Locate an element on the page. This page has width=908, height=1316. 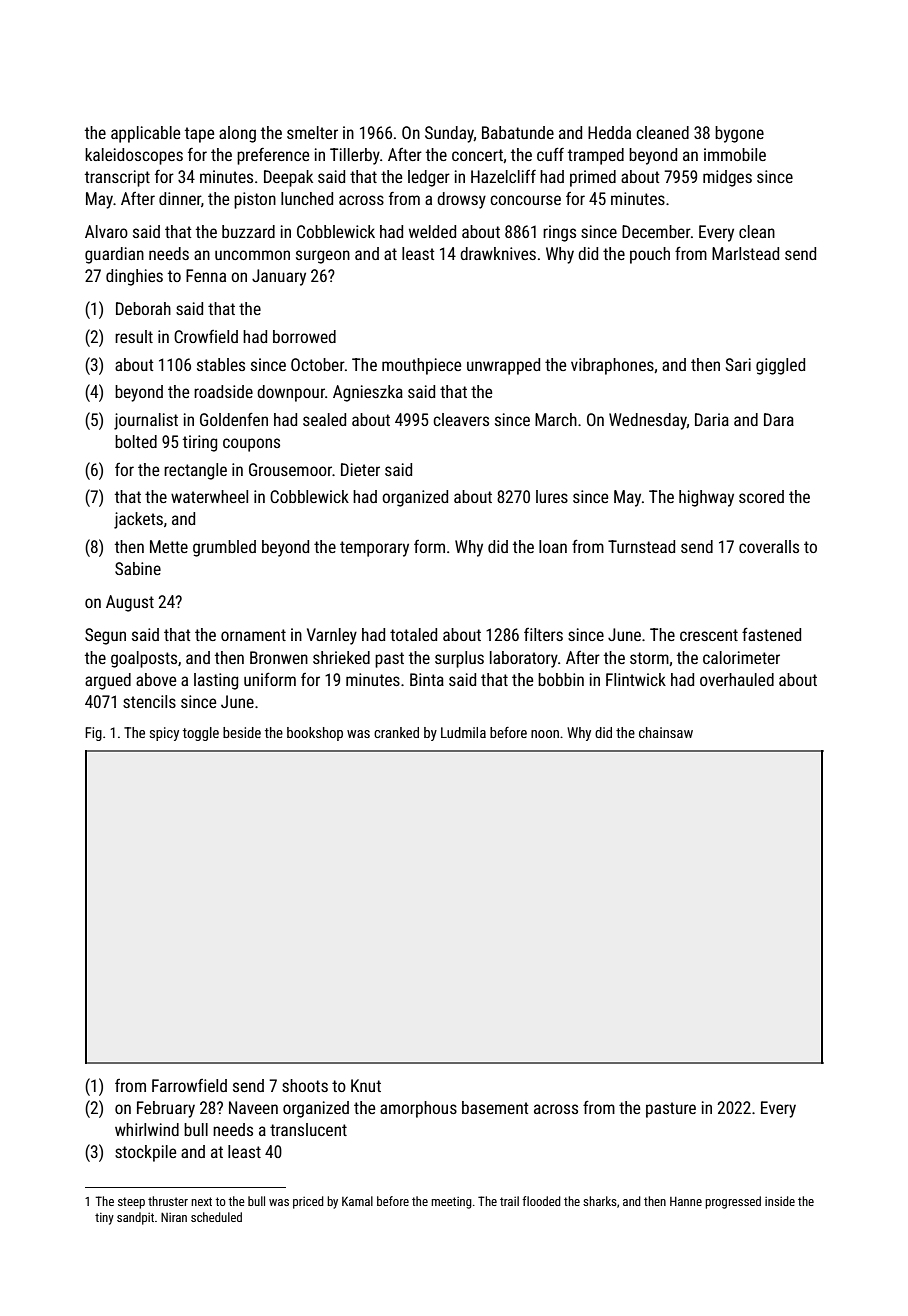
Turnstead is located at coordinates (641, 546).
